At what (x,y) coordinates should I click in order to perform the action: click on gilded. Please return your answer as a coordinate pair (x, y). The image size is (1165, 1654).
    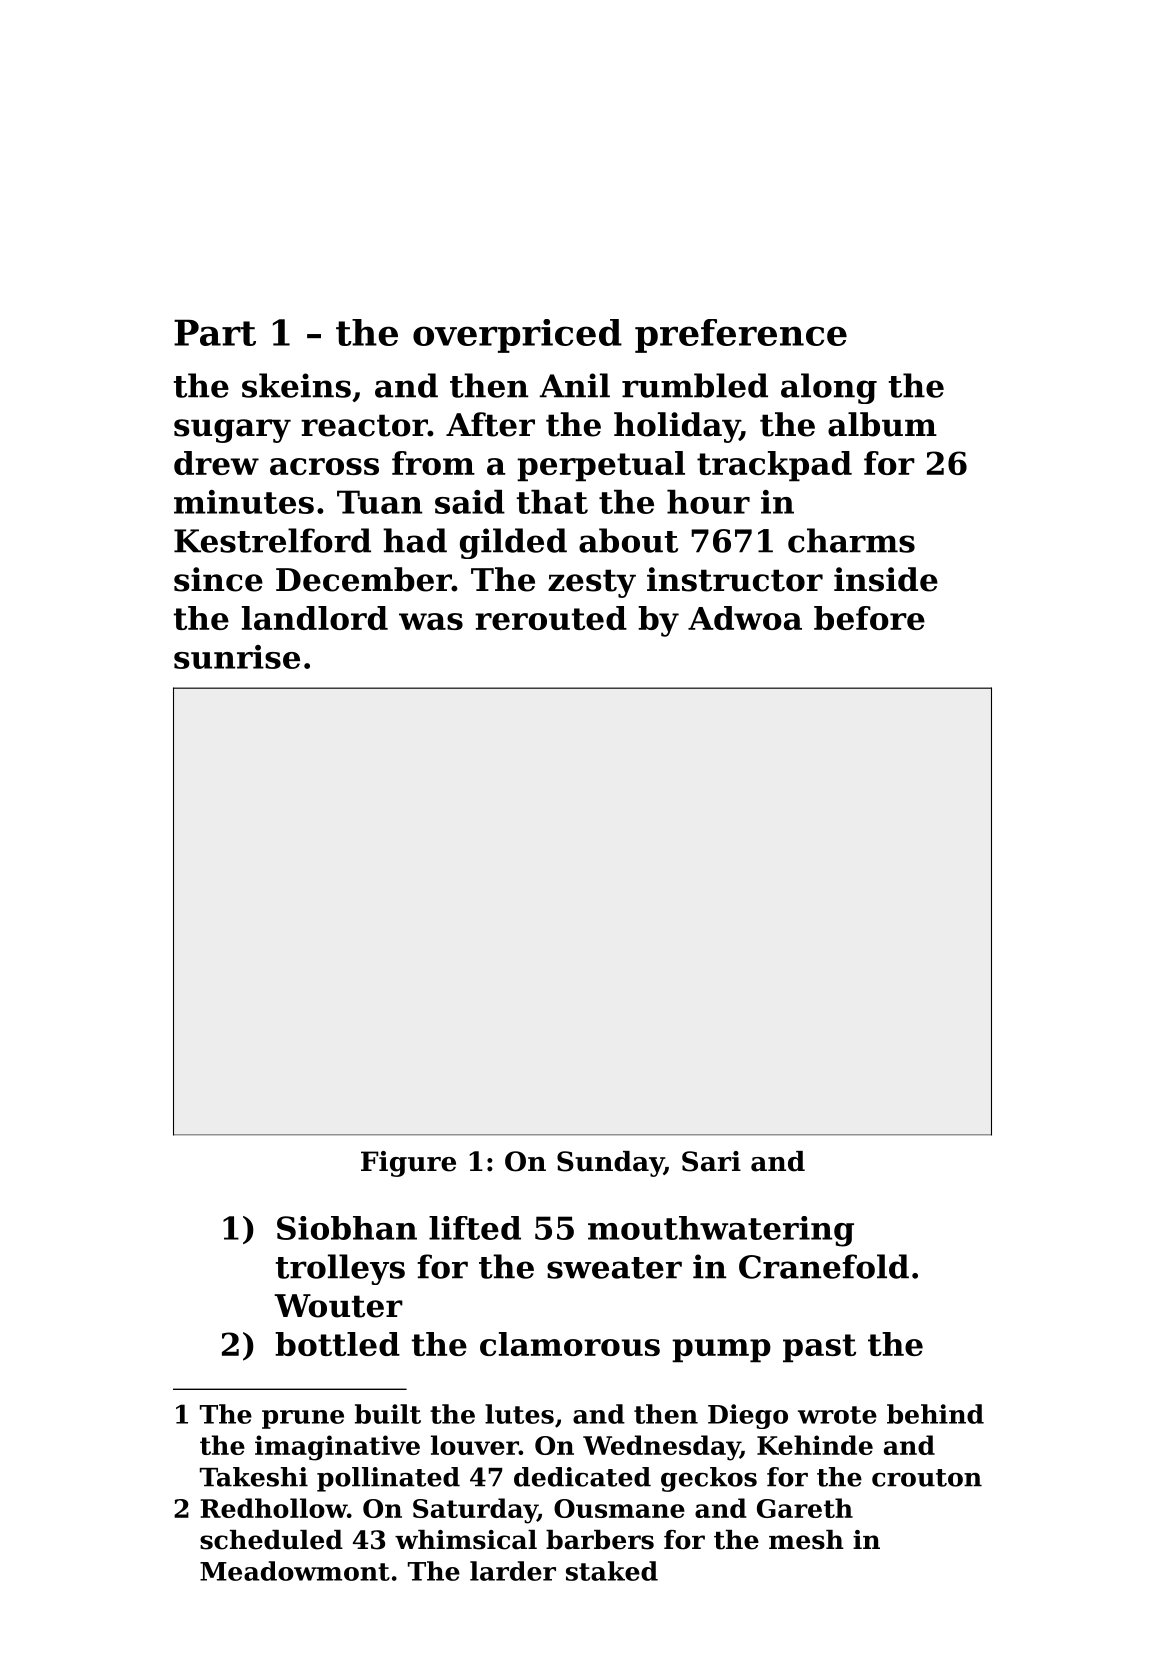
    Looking at the image, I should click on (513, 543).
